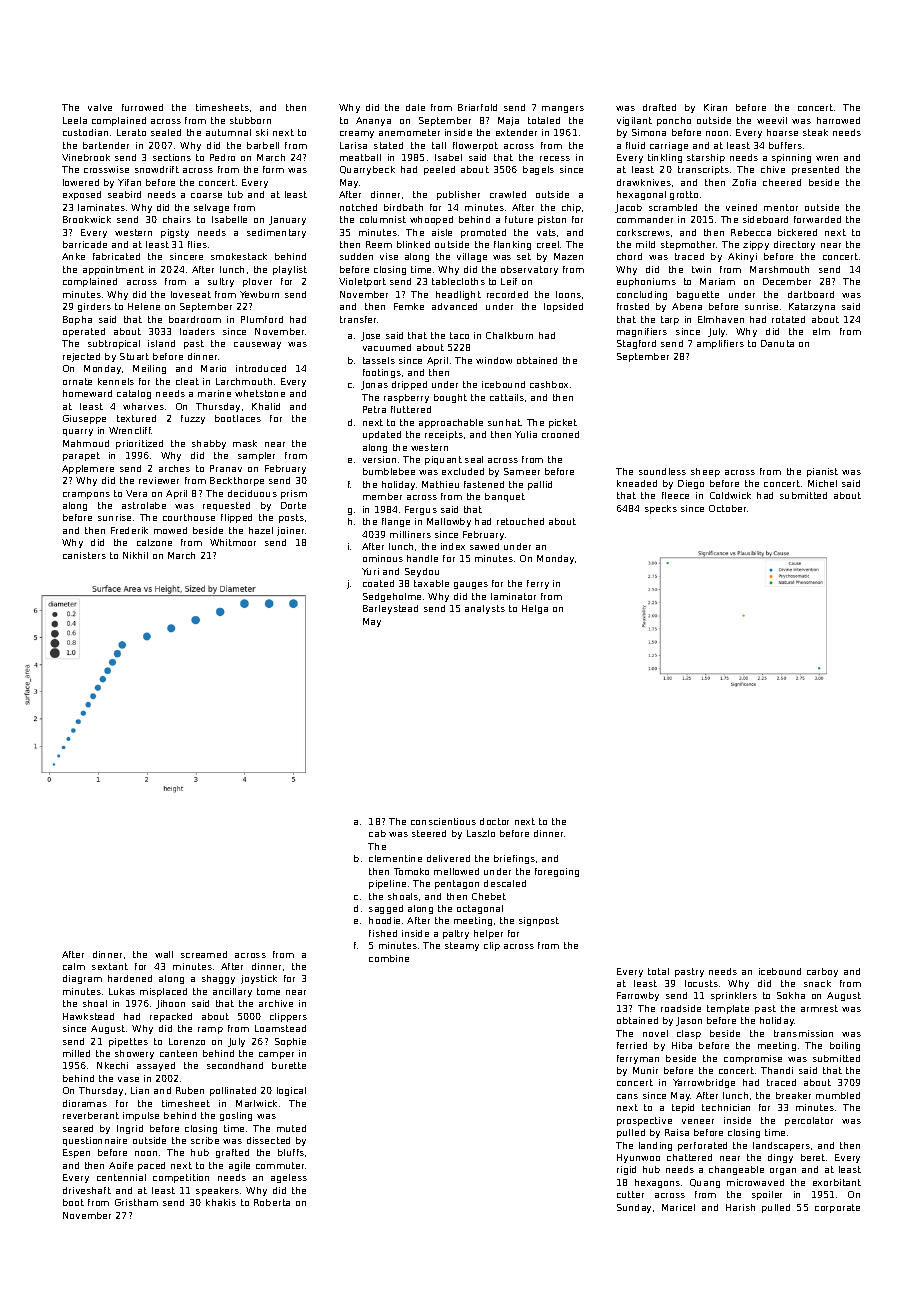 The height and width of the document is (1308, 924). I want to click on Michel, so click(822, 483).
